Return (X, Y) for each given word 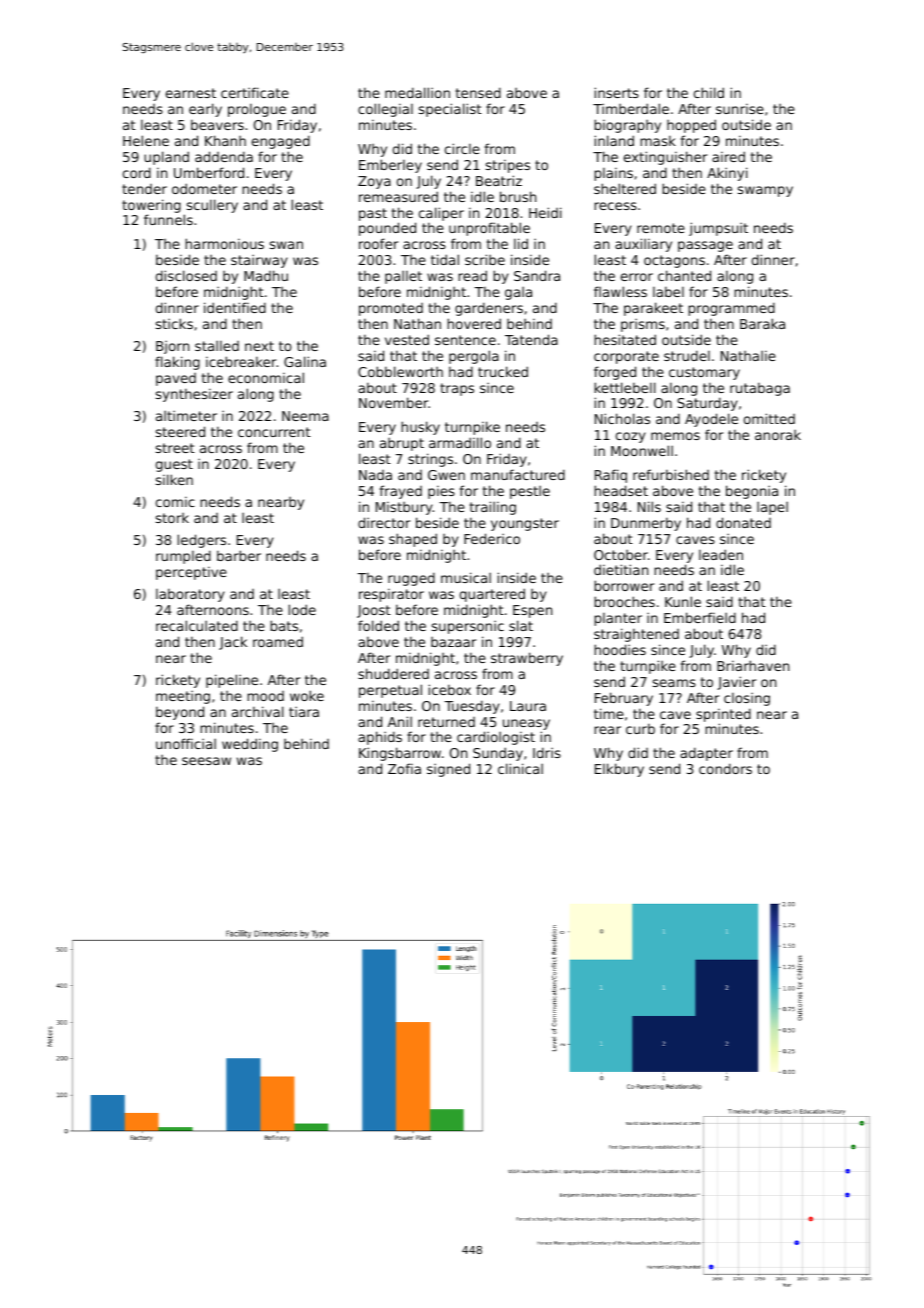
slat (521, 625)
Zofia (404, 768)
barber (239, 555)
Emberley (390, 166)
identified (235, 307)
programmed (731, 309)
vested (407, 339)
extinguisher (665, 158)
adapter (706, 754)
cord (137, 172)
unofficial (186, 743)
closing (747, 699)
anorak (778, 435)
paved (176, 379)
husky (420, 428)
